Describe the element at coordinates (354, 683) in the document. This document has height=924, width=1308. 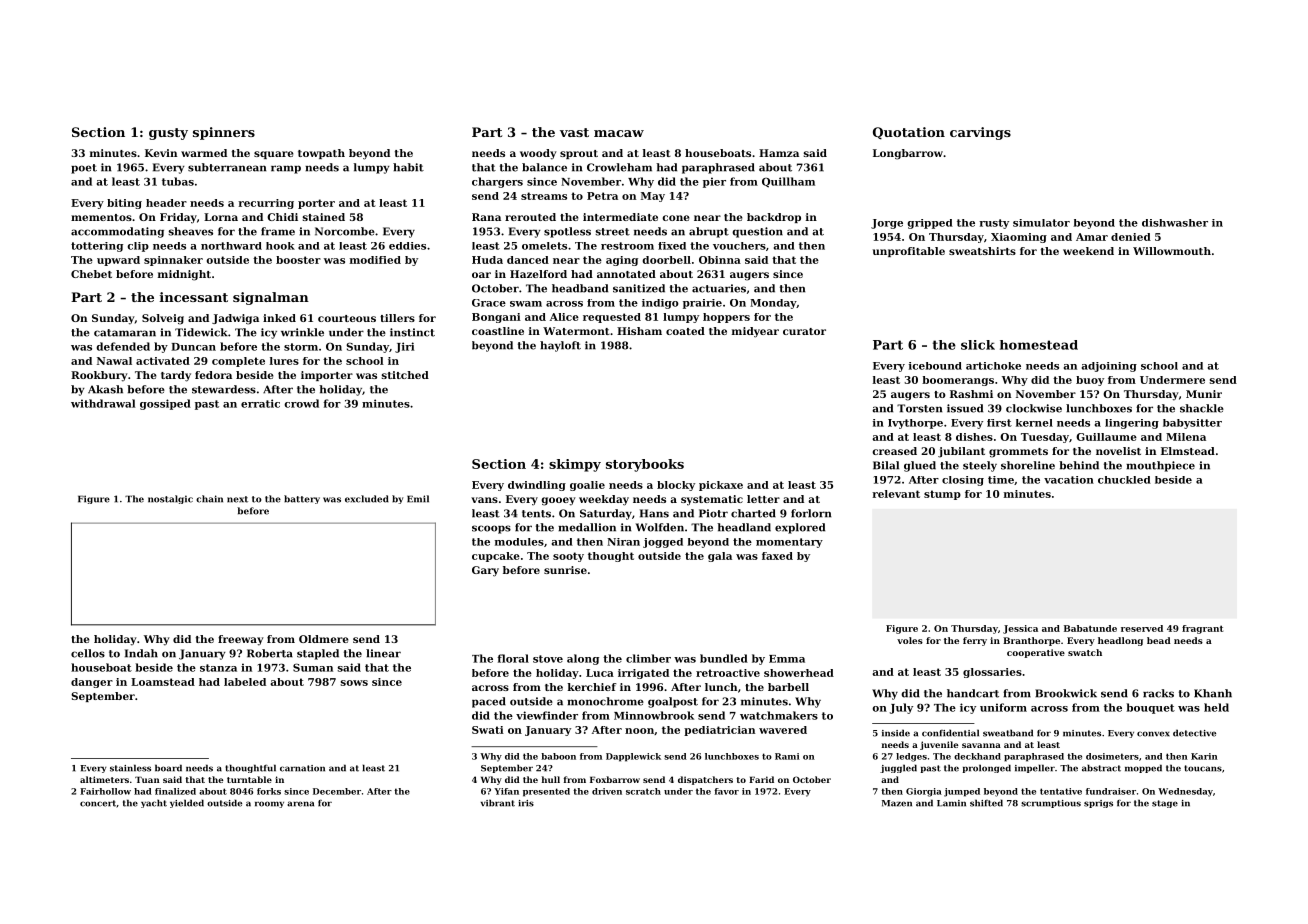
I see `sows` at that location.
